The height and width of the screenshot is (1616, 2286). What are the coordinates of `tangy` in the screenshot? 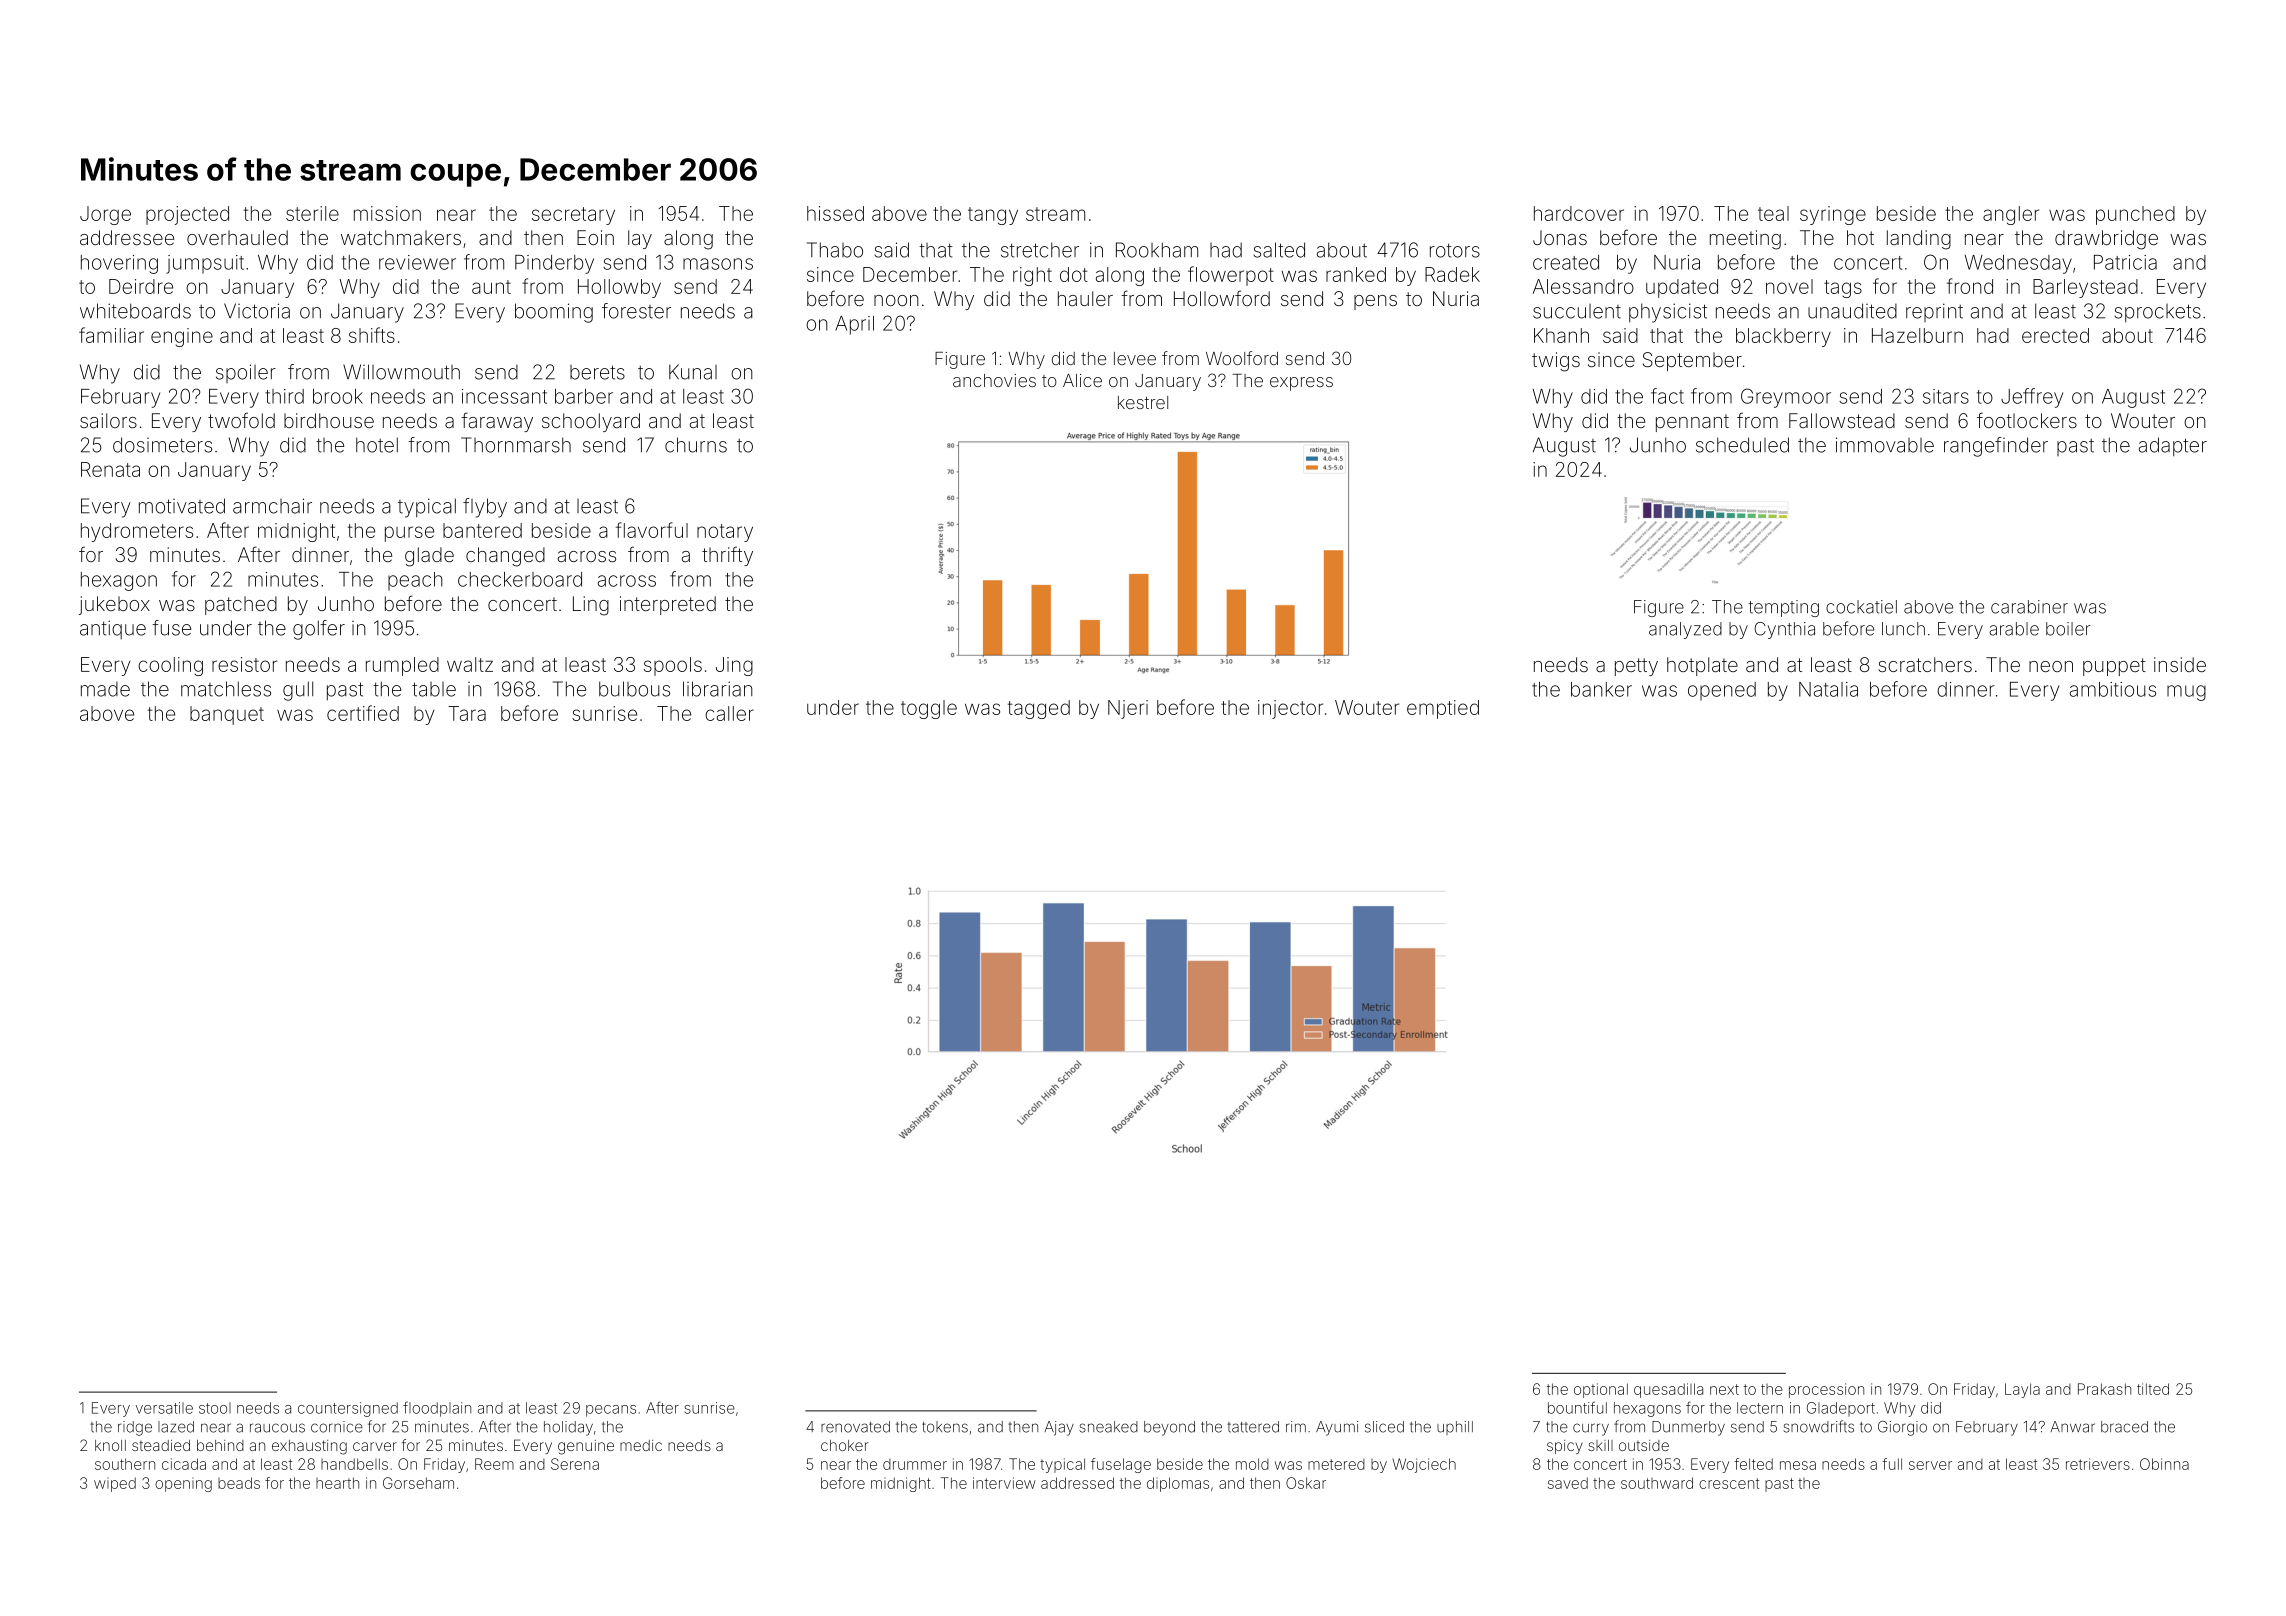 It's located at (993, 216).
